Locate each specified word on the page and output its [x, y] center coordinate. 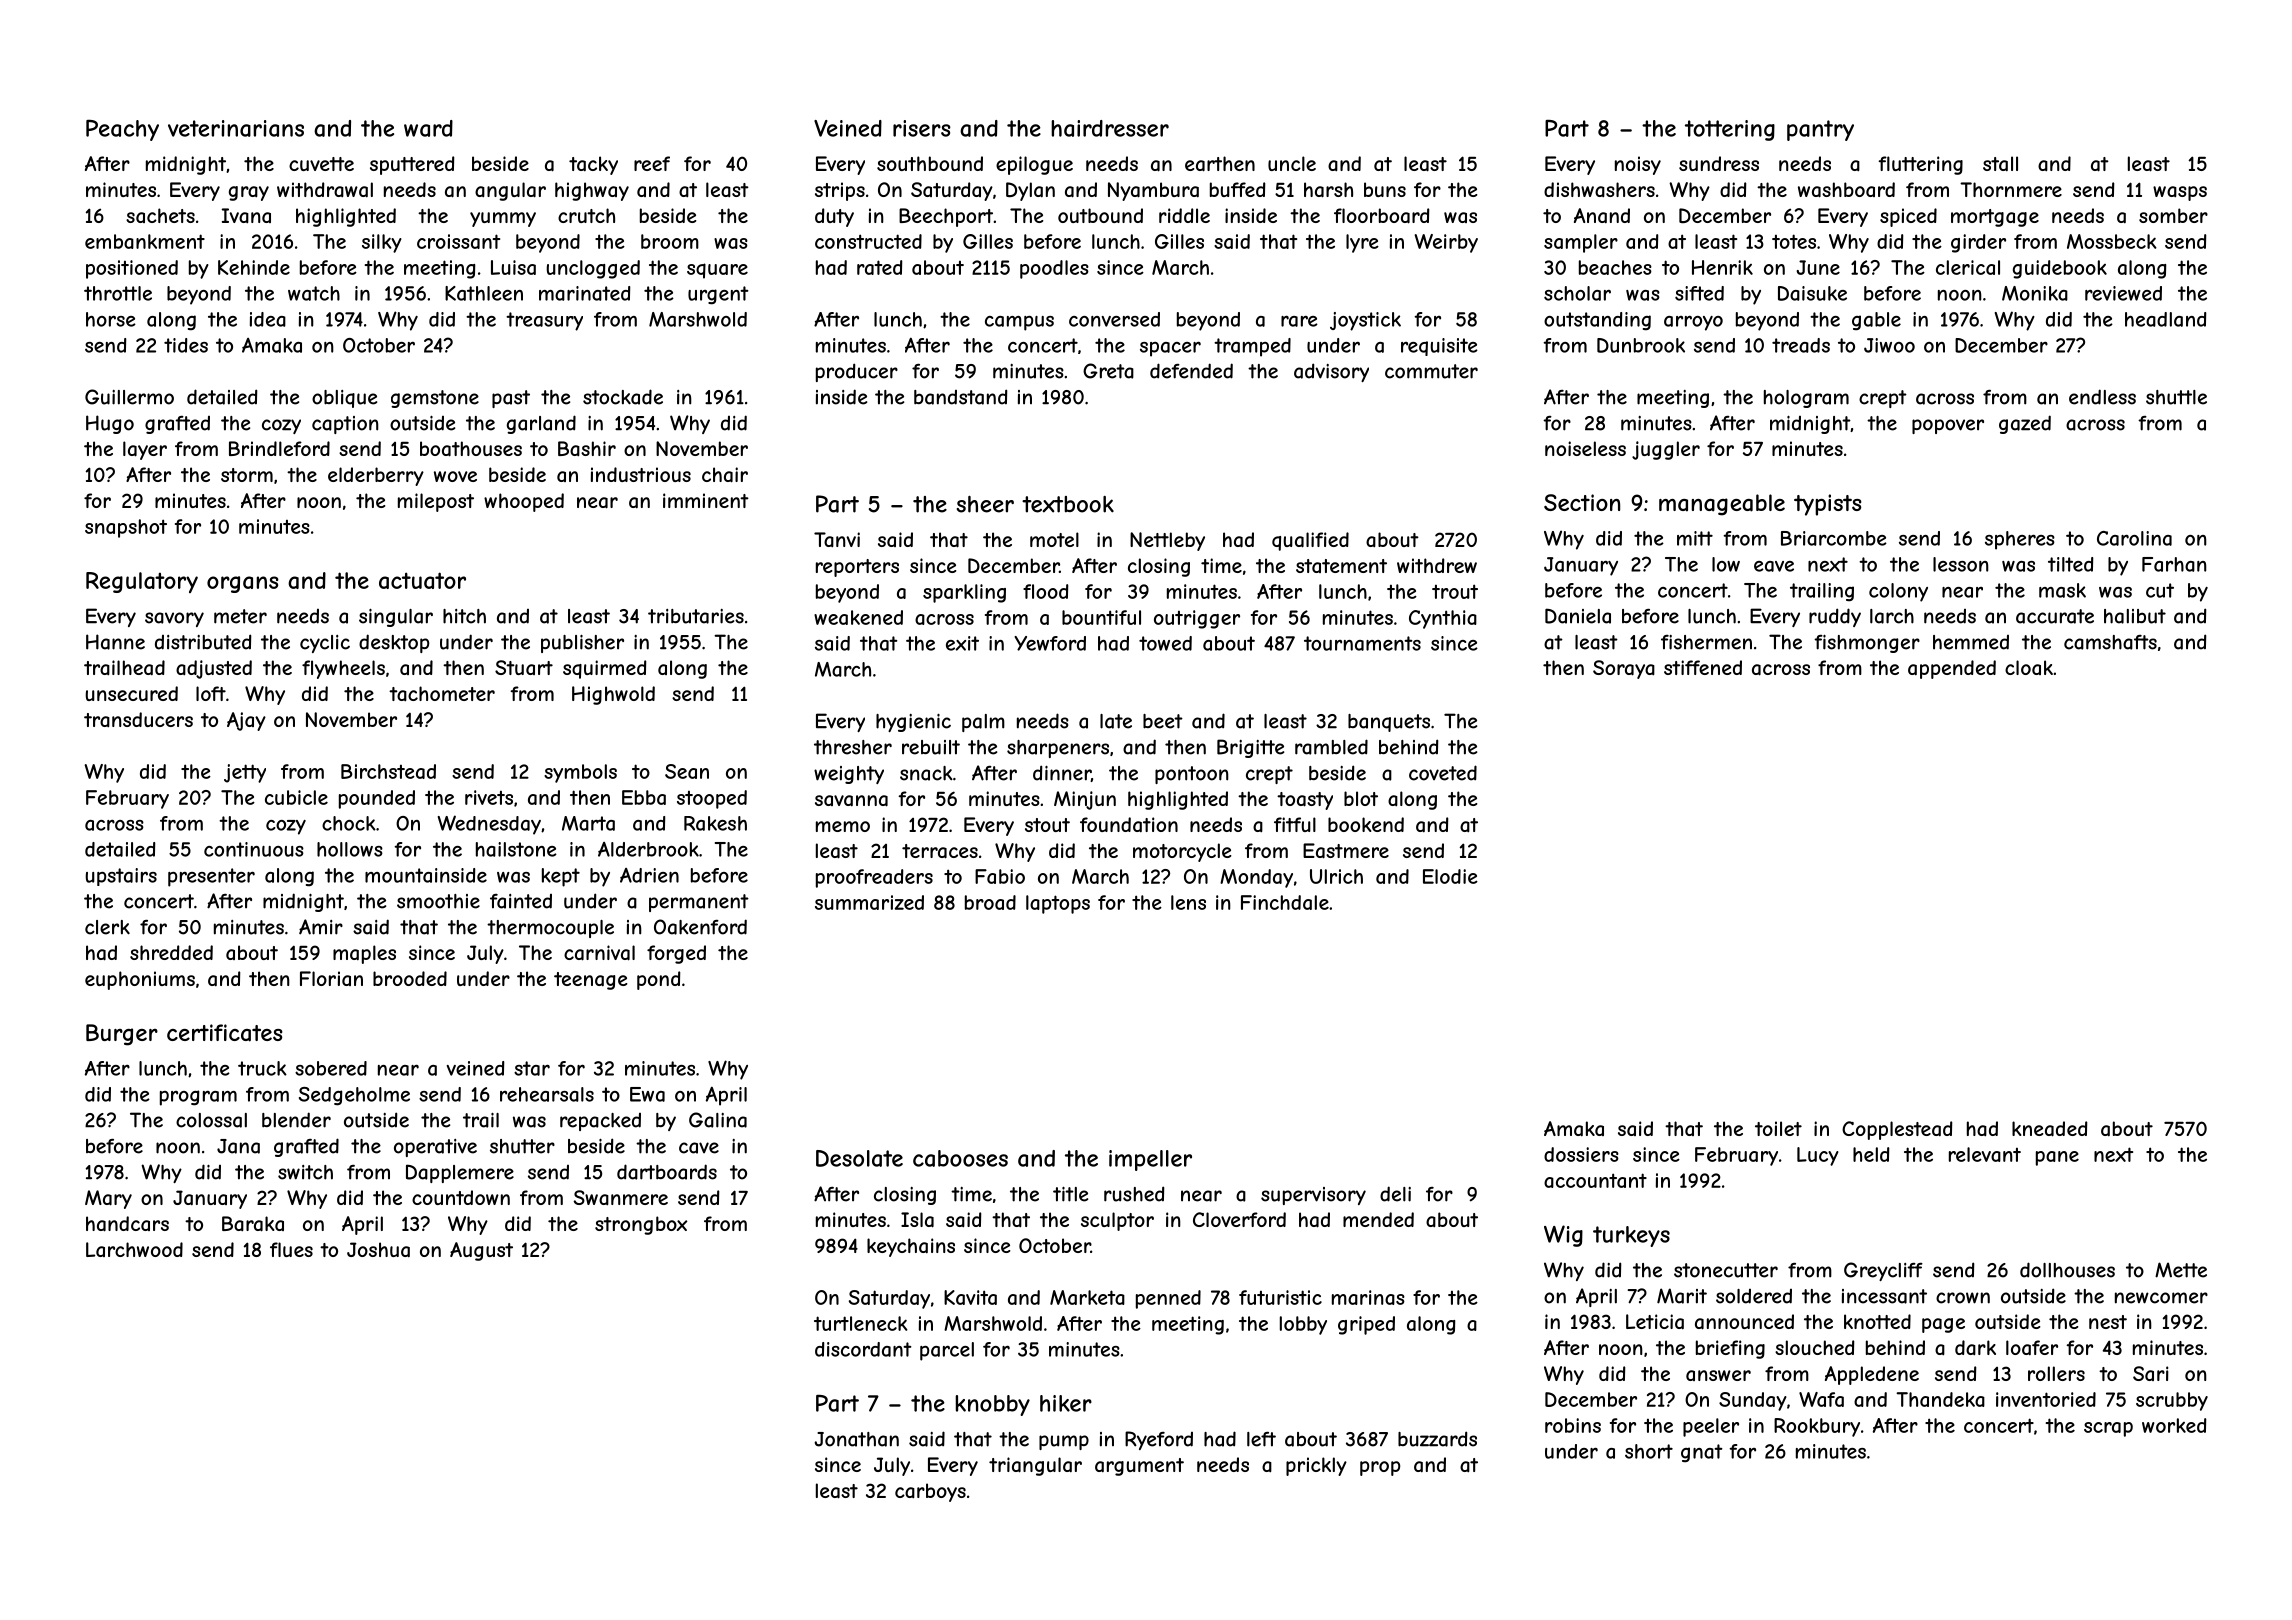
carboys [930, 1492]
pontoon [1192, 775]
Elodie [1450, 876]
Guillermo [129, 397]
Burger [122, 1035]
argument [1139, 1467]
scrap [2108, 1429]
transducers [138, 719]
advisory [1331, 372]
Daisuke [1812, 293]
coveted [1443, 773]
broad [990, 902]
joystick [1365, 321]
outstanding [1597, 321]
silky [382, 243]
